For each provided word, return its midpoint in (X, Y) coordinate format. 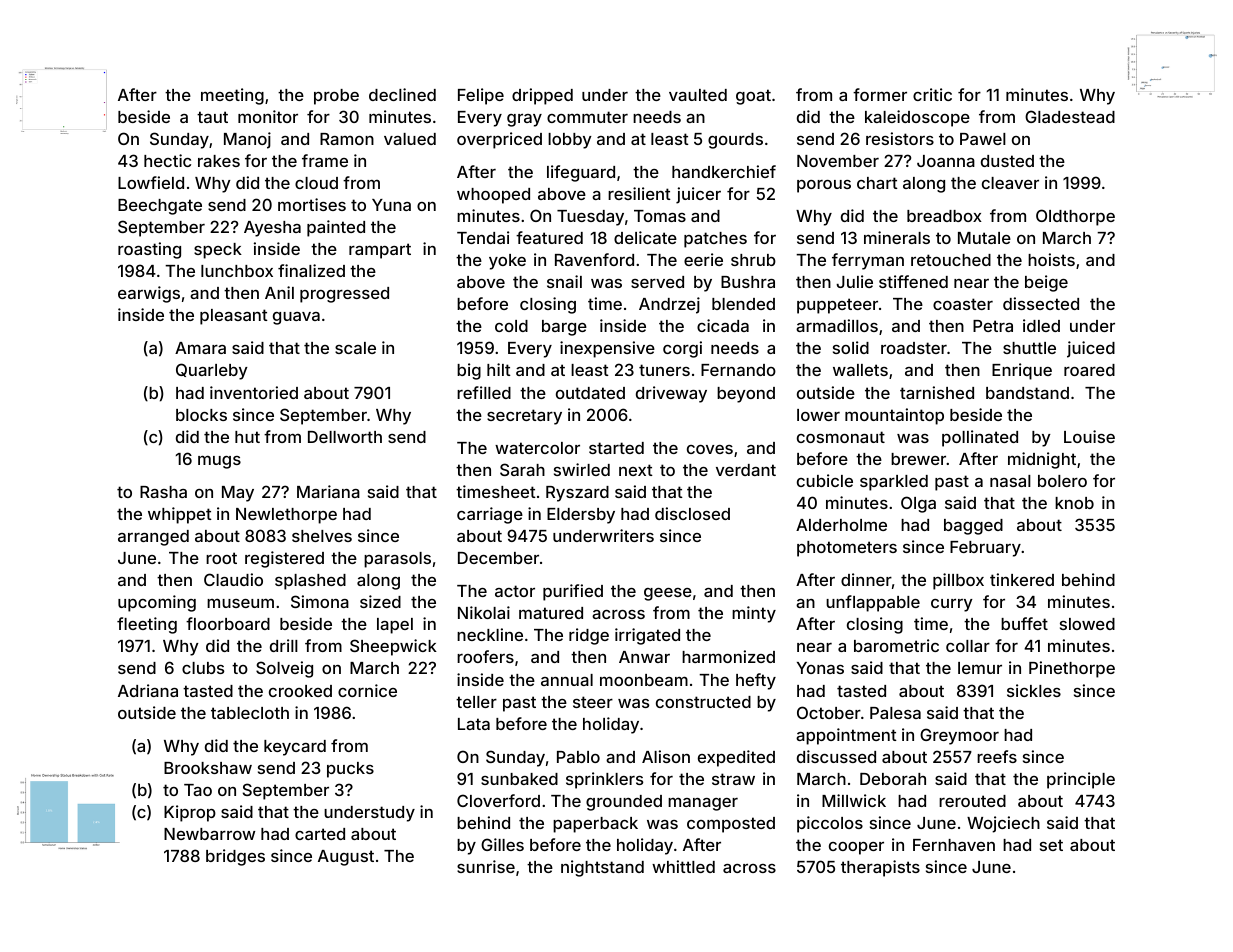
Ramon (347, 139)
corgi (682, 349)
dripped (542, 96)
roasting (149, 250)
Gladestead (1070, 116)
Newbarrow (209, 834)
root (221, 558)
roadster (914, 348)
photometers (847, 549)
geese (668, 594)
